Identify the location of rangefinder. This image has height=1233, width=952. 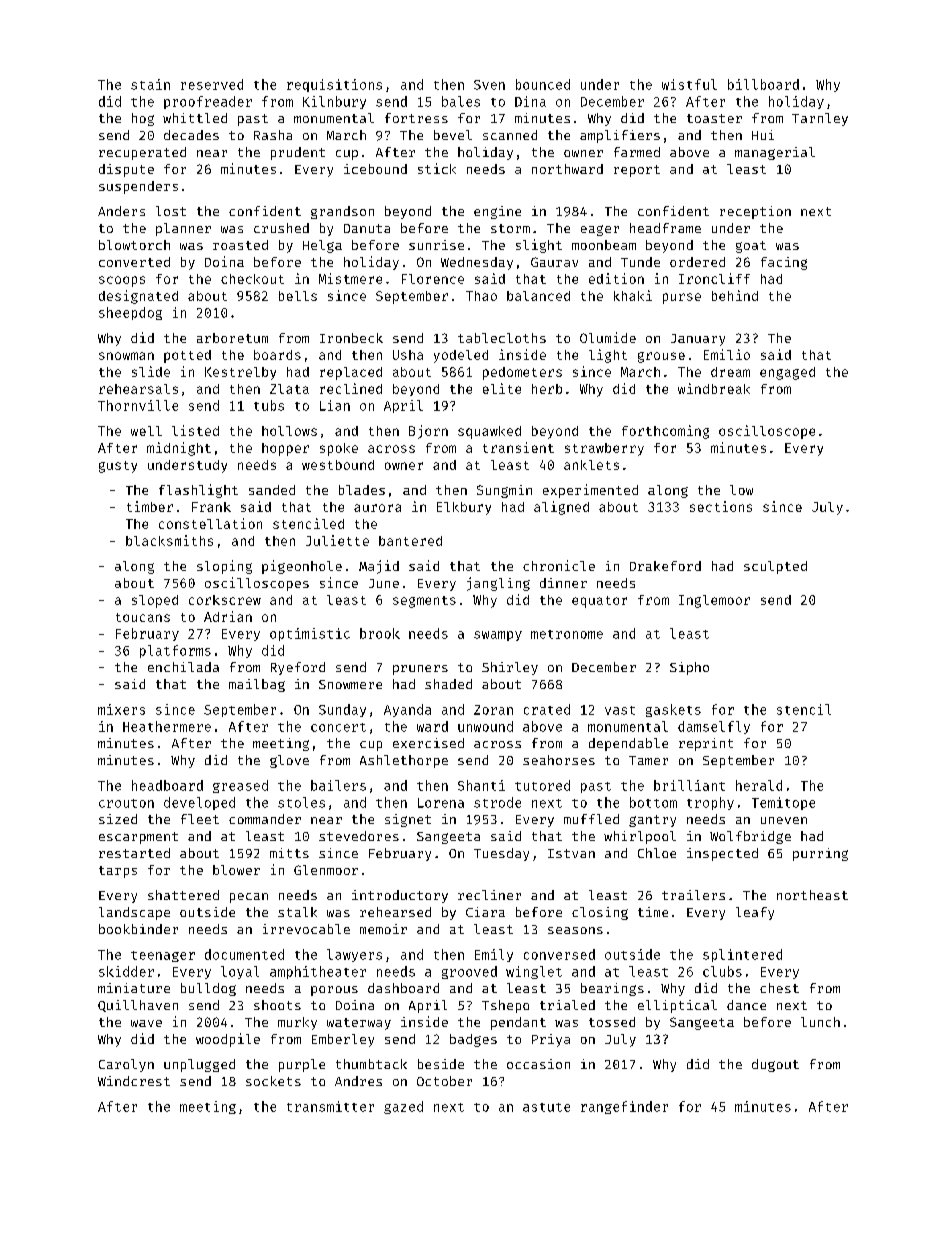
(624, 1107).
